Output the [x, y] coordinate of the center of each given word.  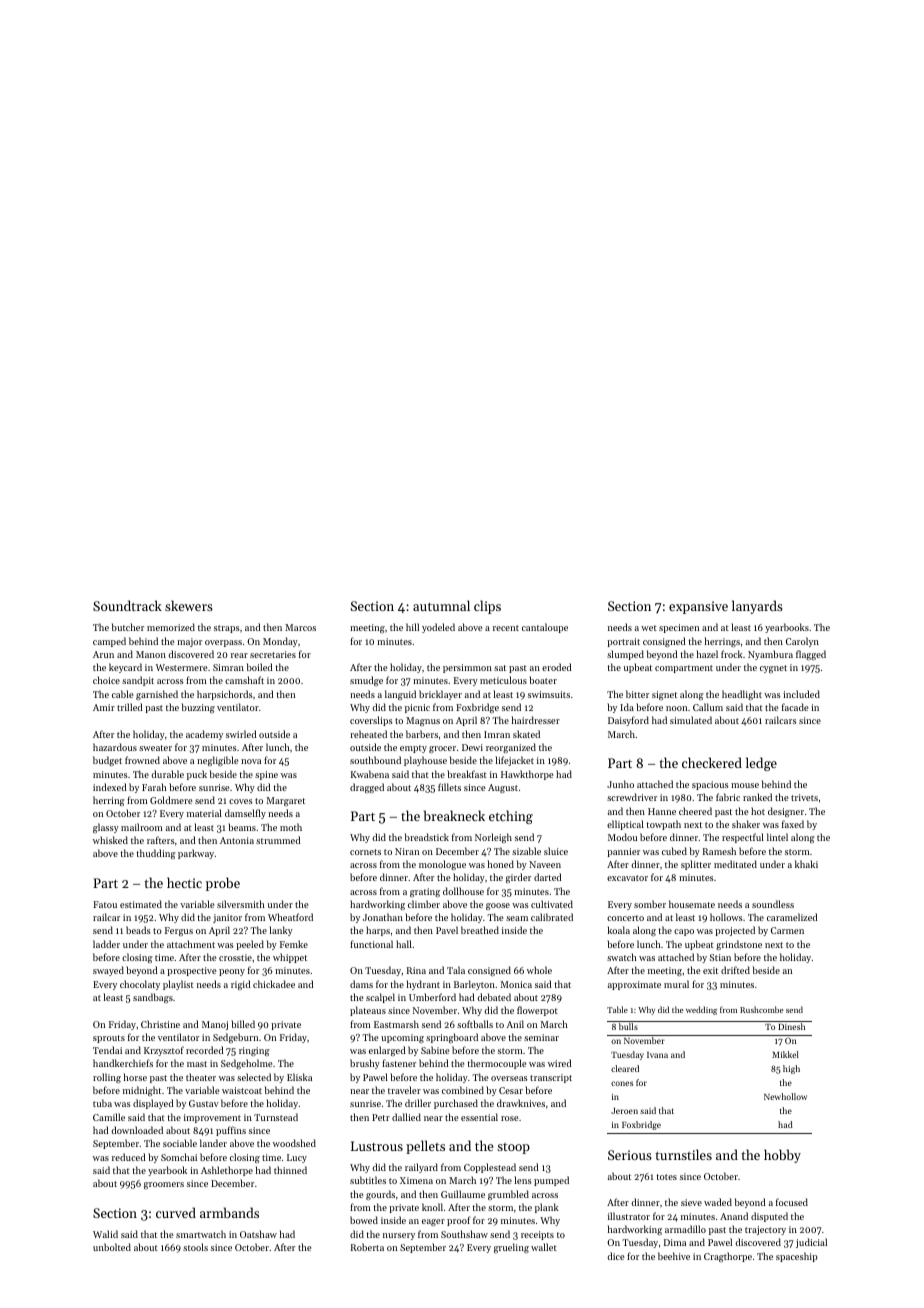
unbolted [112, 1247]
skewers [189, 605]
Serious [630, 1155]
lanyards [757, 607]
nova [251, 761]
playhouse [425, 761]
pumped [551, 1181]
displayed [153, 1104]
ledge [761, 764]
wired [560, 1063]
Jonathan [383, 917]
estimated [141, 904]
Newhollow [785, 1096]
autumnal [441, 605]
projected [735, 931]
